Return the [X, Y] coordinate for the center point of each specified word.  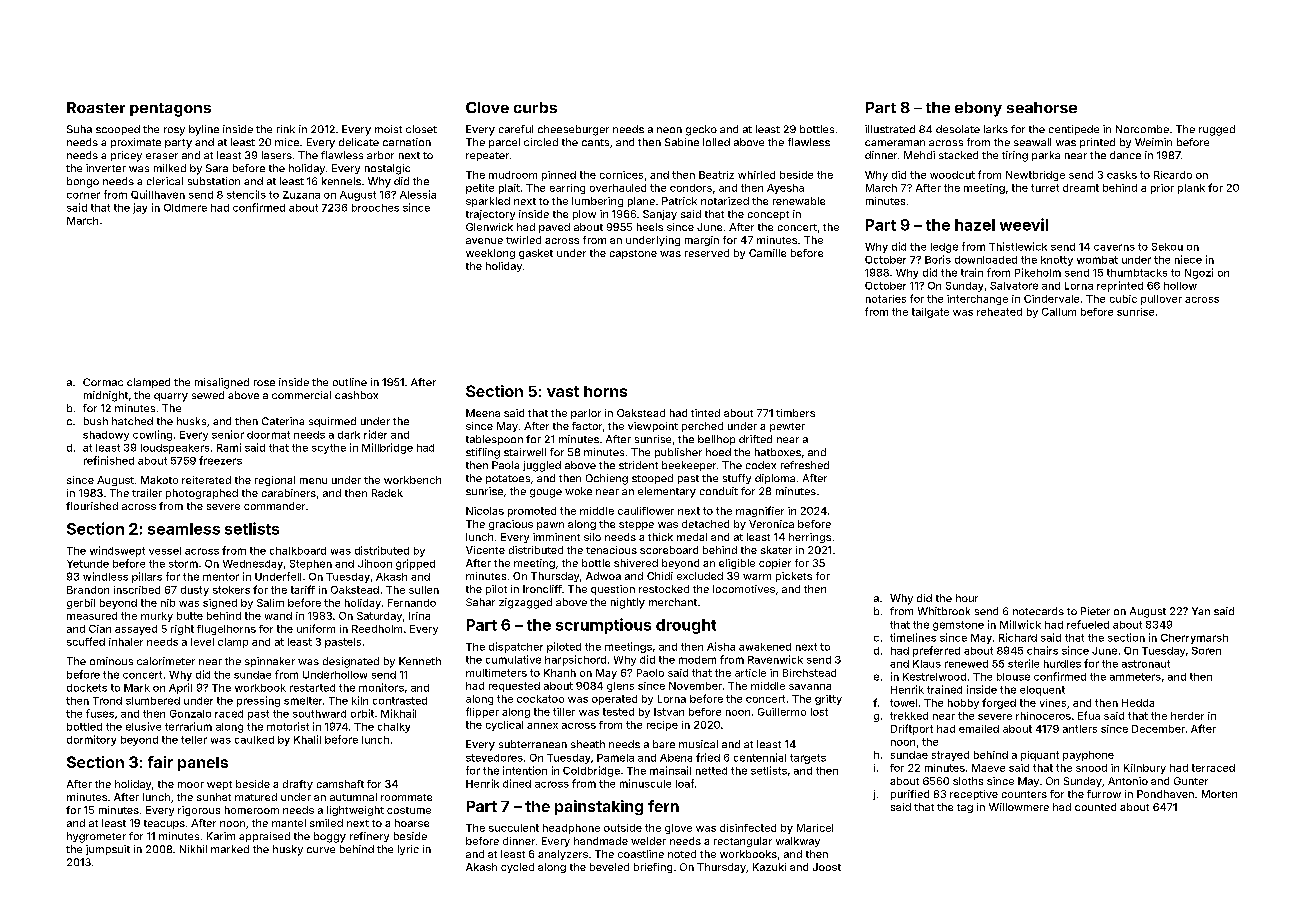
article [750, 673]
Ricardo [1173, 175]
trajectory [490, 215]
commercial [301, 395]
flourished [92, 506]
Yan [1201, 611]
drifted [755, 439]
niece [1188, 259]
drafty [298, 785]
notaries [886, 299]
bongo [83, 182]
